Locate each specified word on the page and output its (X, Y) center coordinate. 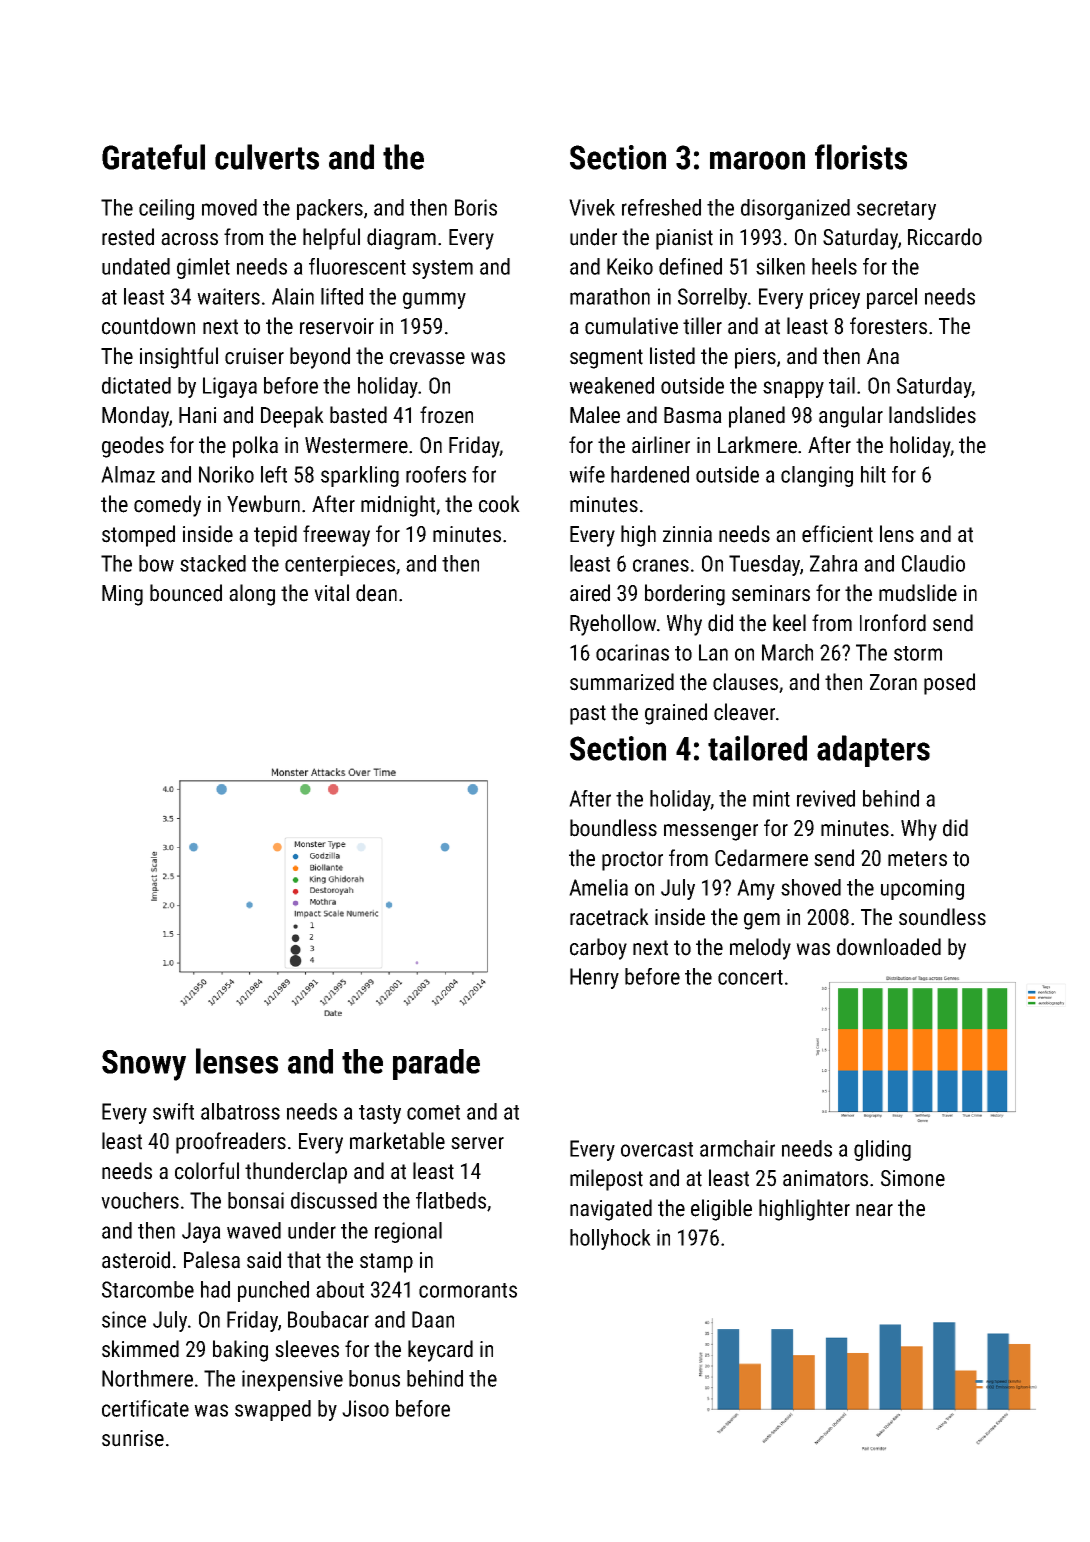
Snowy (144, 1065)
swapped (273, 1410)
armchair (737, 1148)
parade (436, 1064)
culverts (267, 157)
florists (861, 157)
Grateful (153, 157)
